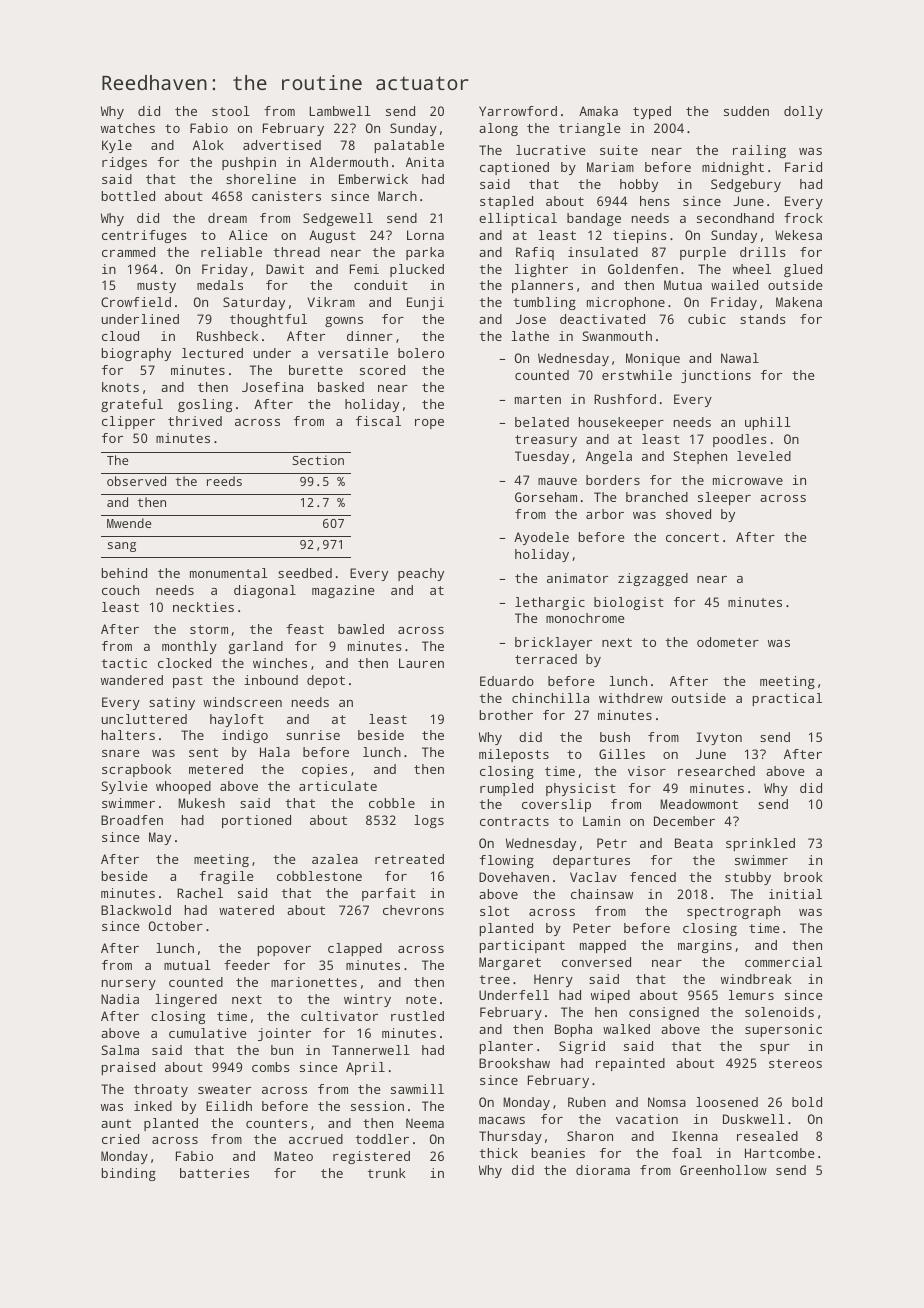  I want to click on sprinkled, so click(760, 844).
